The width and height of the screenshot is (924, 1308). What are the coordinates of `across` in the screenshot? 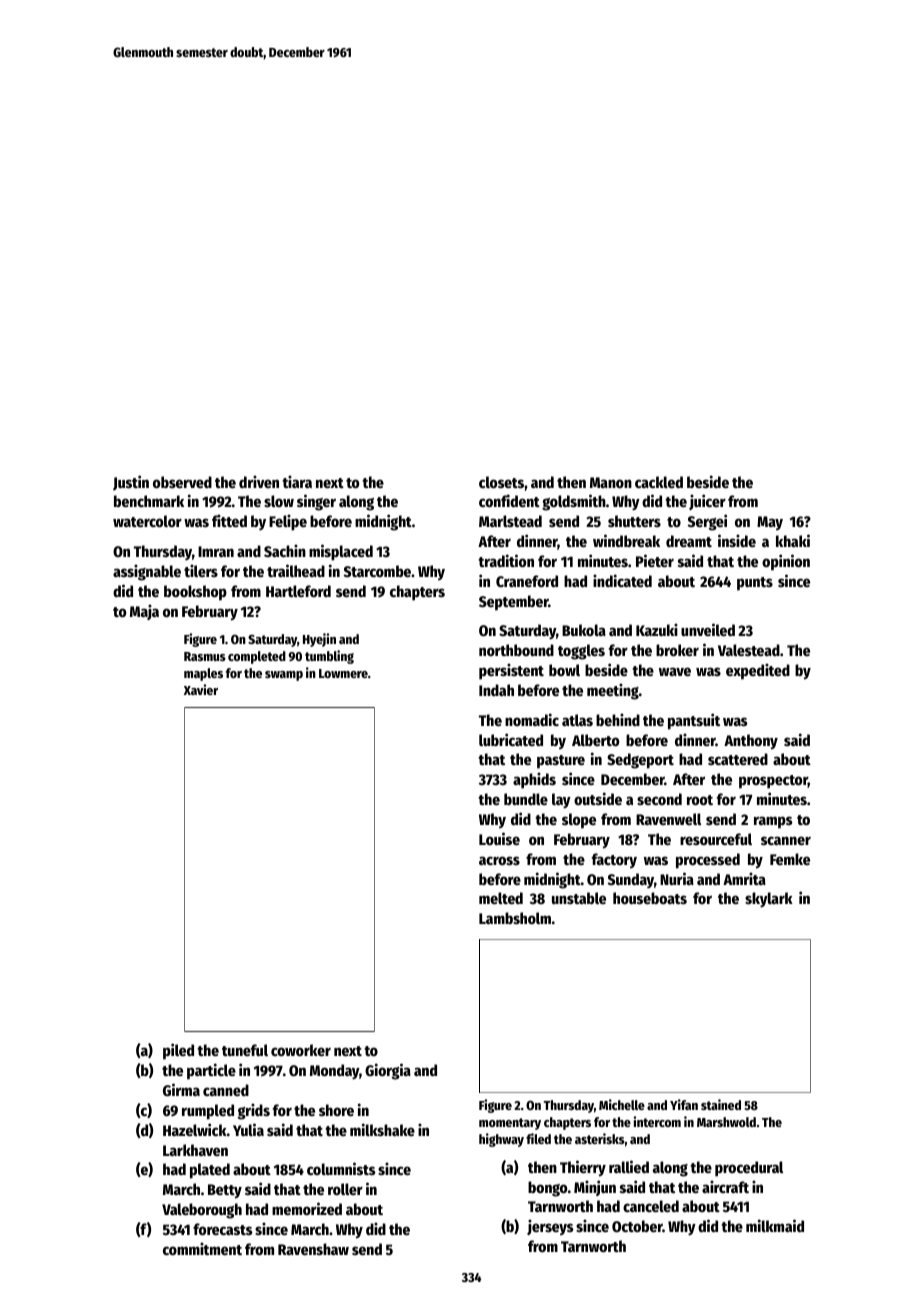 It's located at (499, 860).
